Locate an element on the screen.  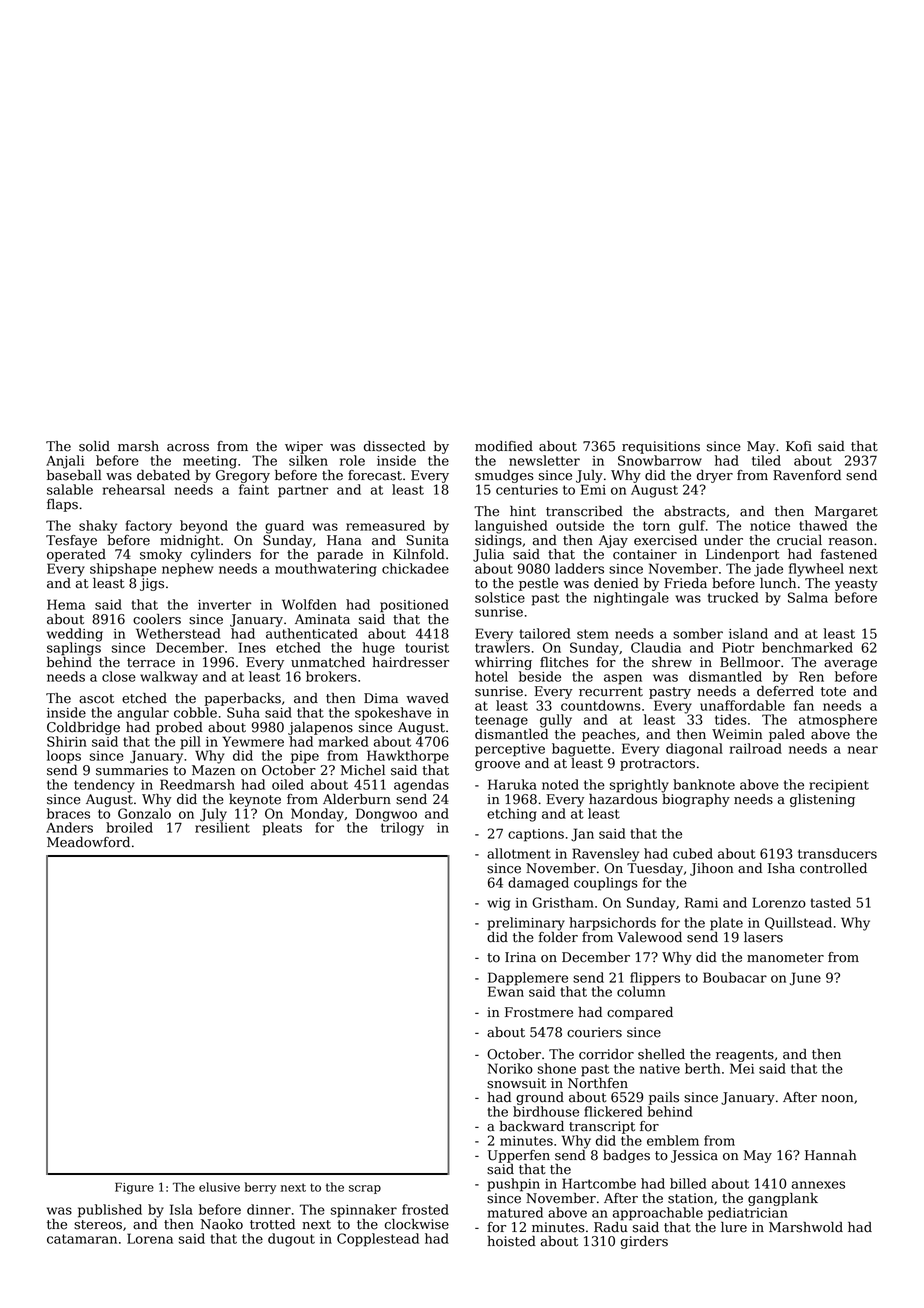
average is located at coordinates (850, 665).
